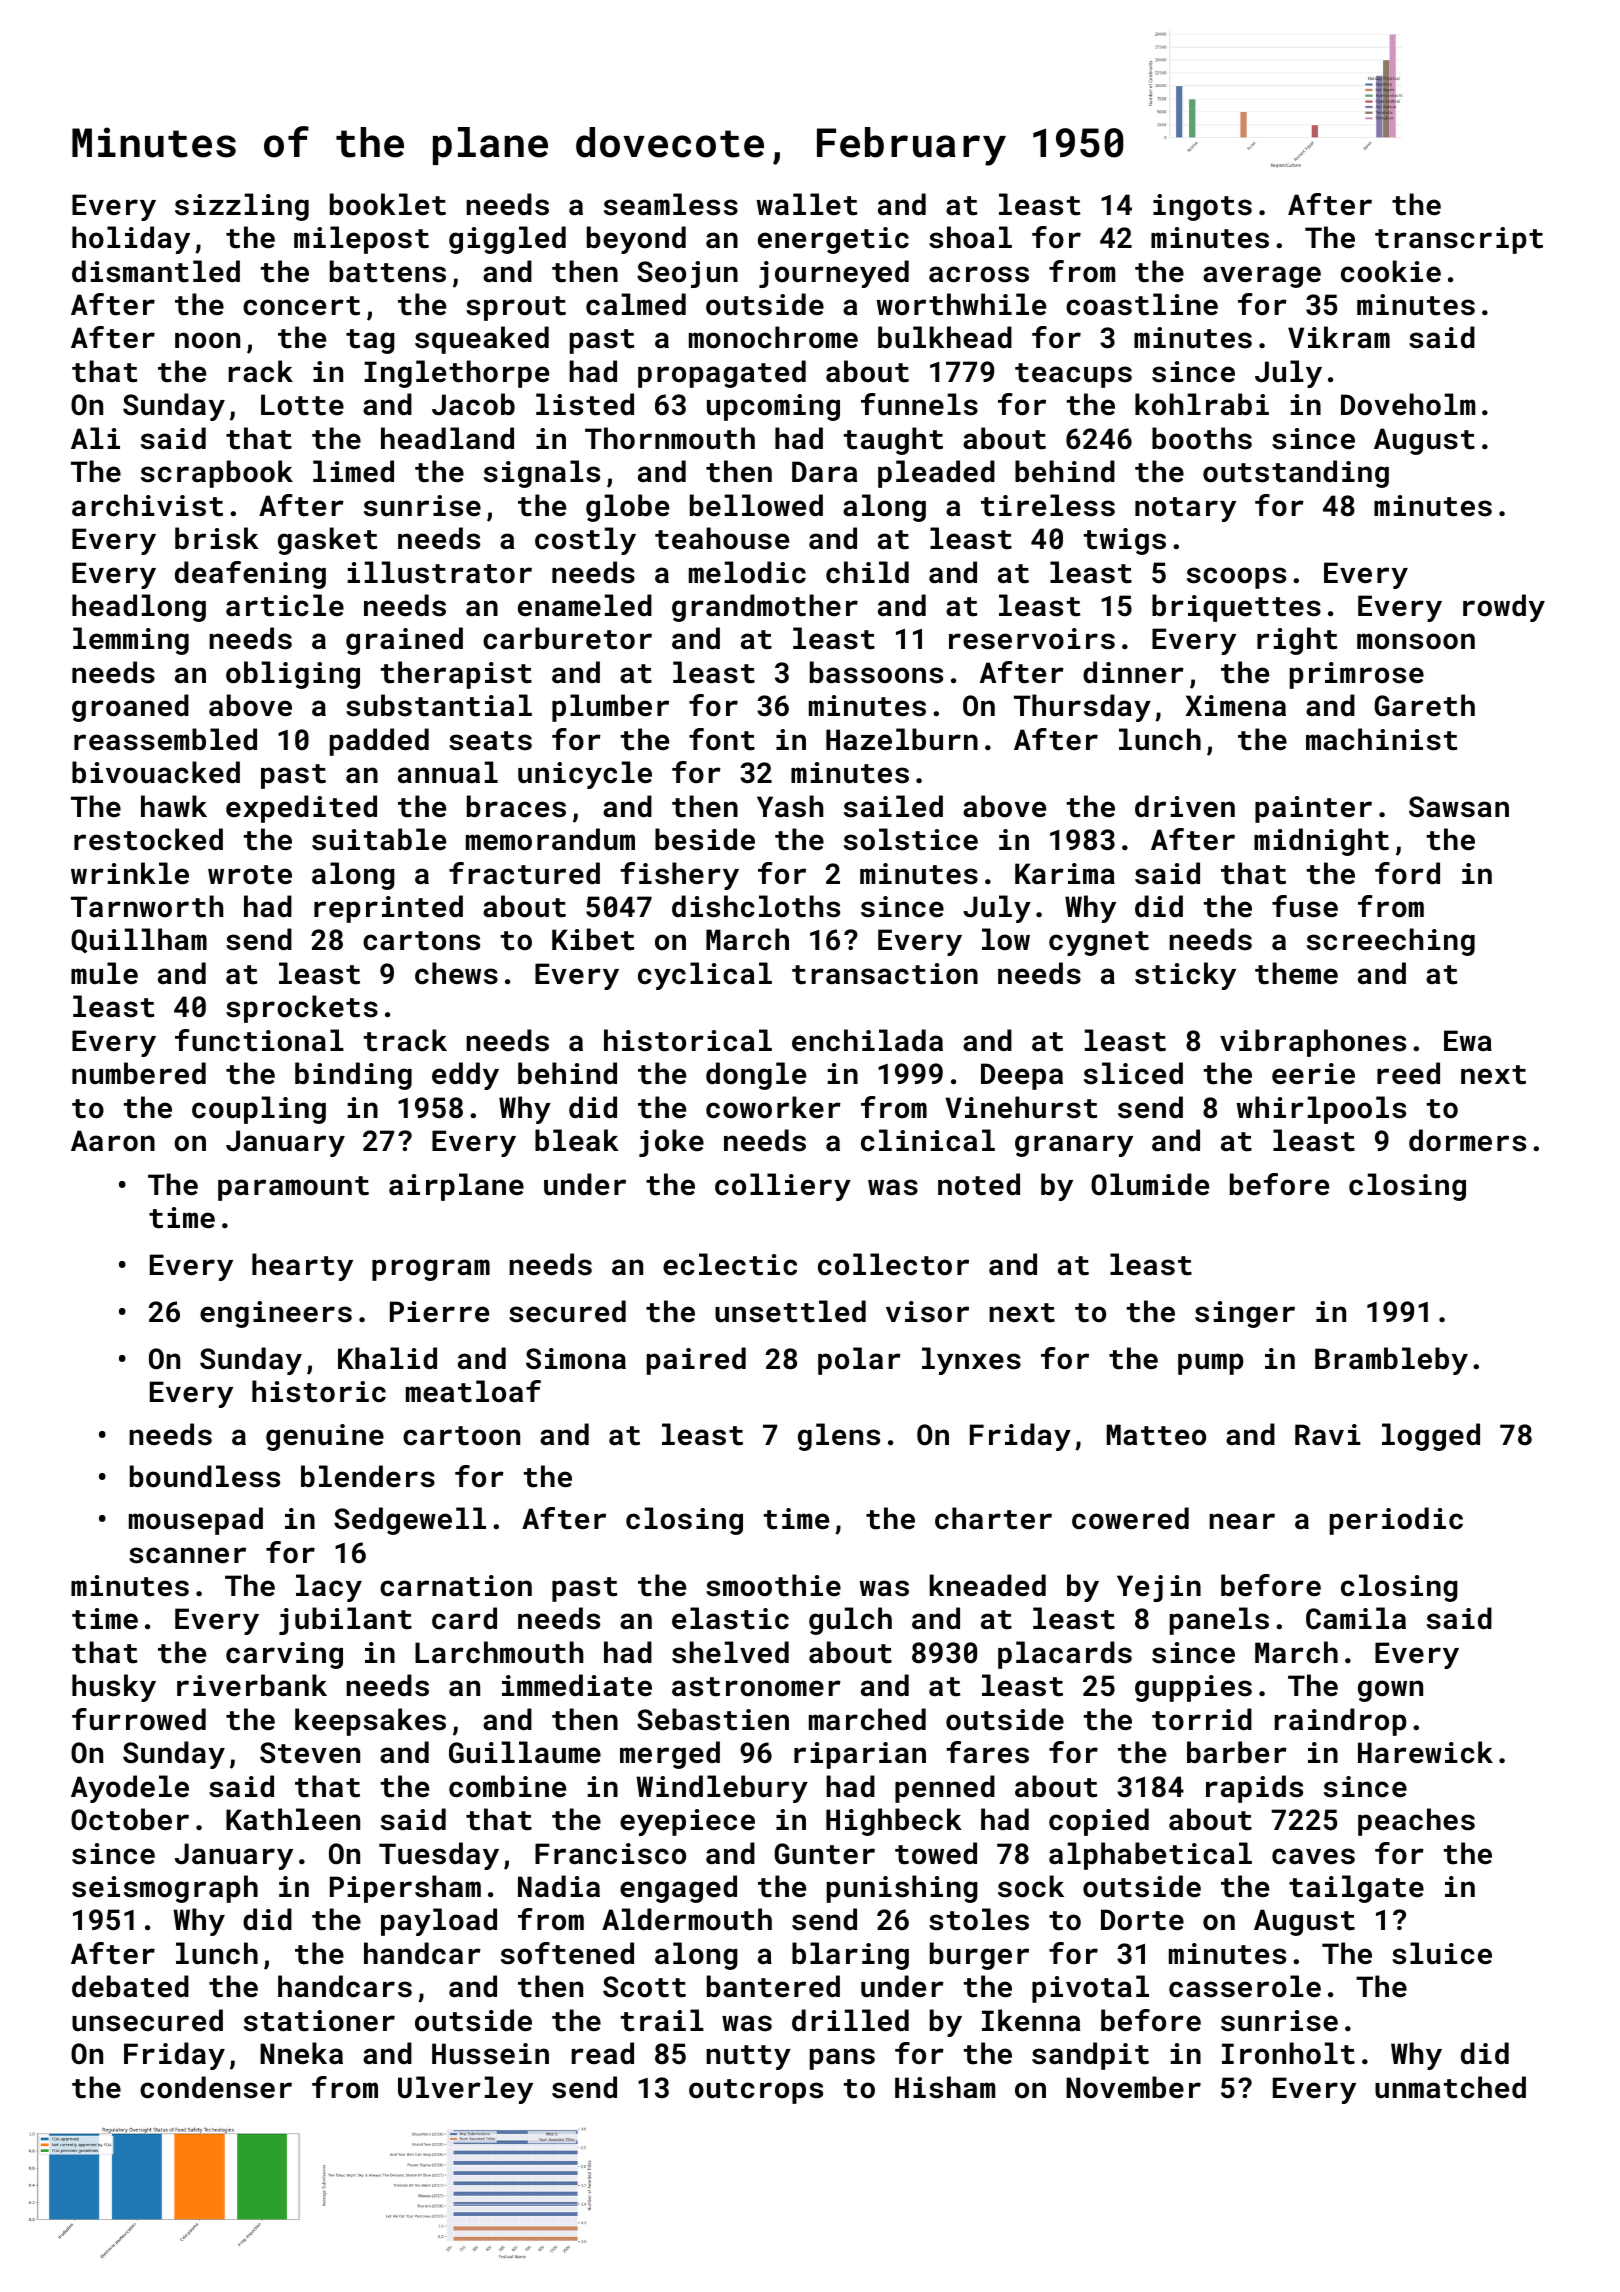 The image size is (1620, 2292). I want to click on periodic, so click(1396, 1521).
